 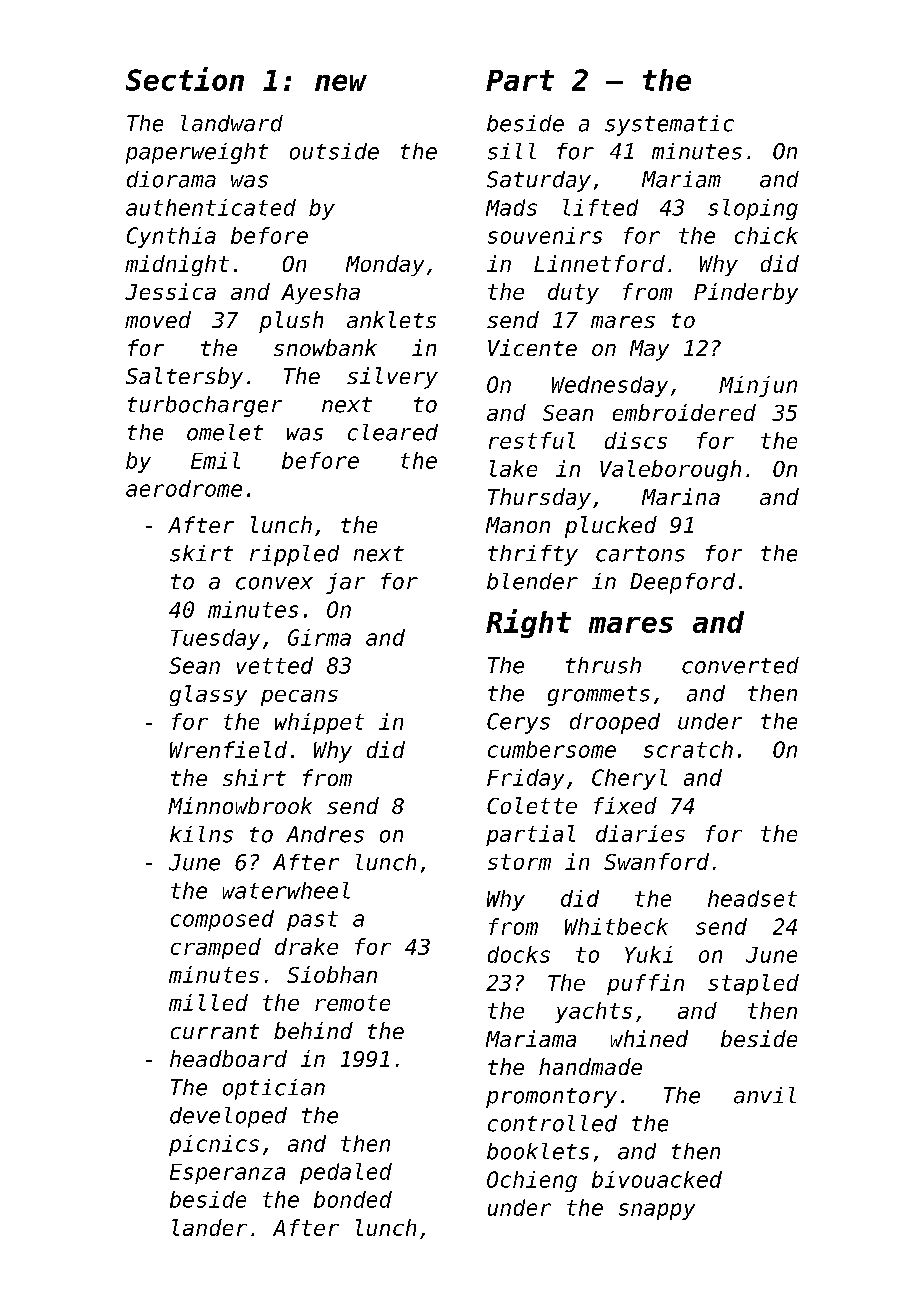 I want to click on glassy, so click(x=208, y=695).
